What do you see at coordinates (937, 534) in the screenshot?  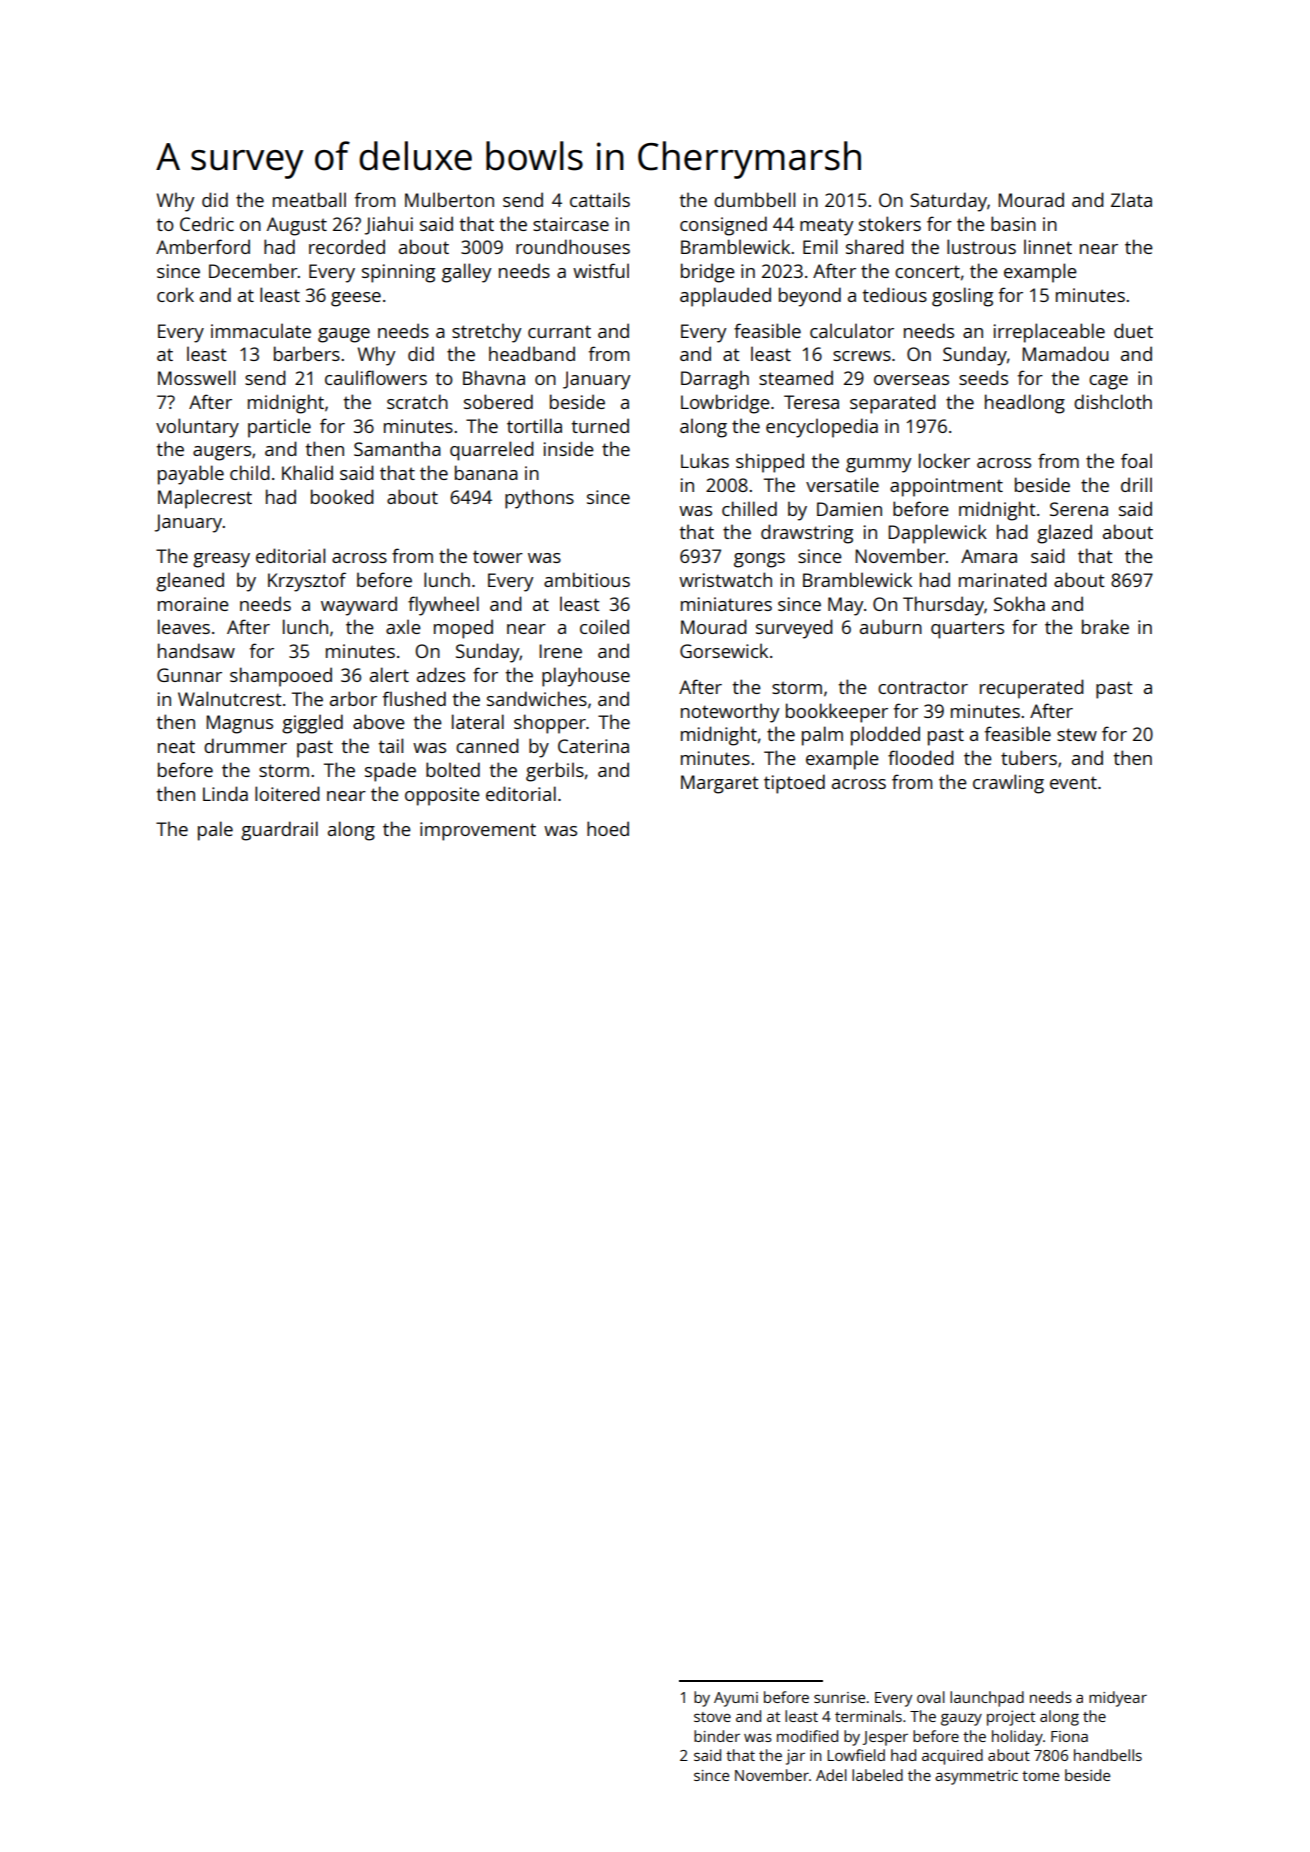 I see `Dapplewick` at bounding box center [937, 534].
